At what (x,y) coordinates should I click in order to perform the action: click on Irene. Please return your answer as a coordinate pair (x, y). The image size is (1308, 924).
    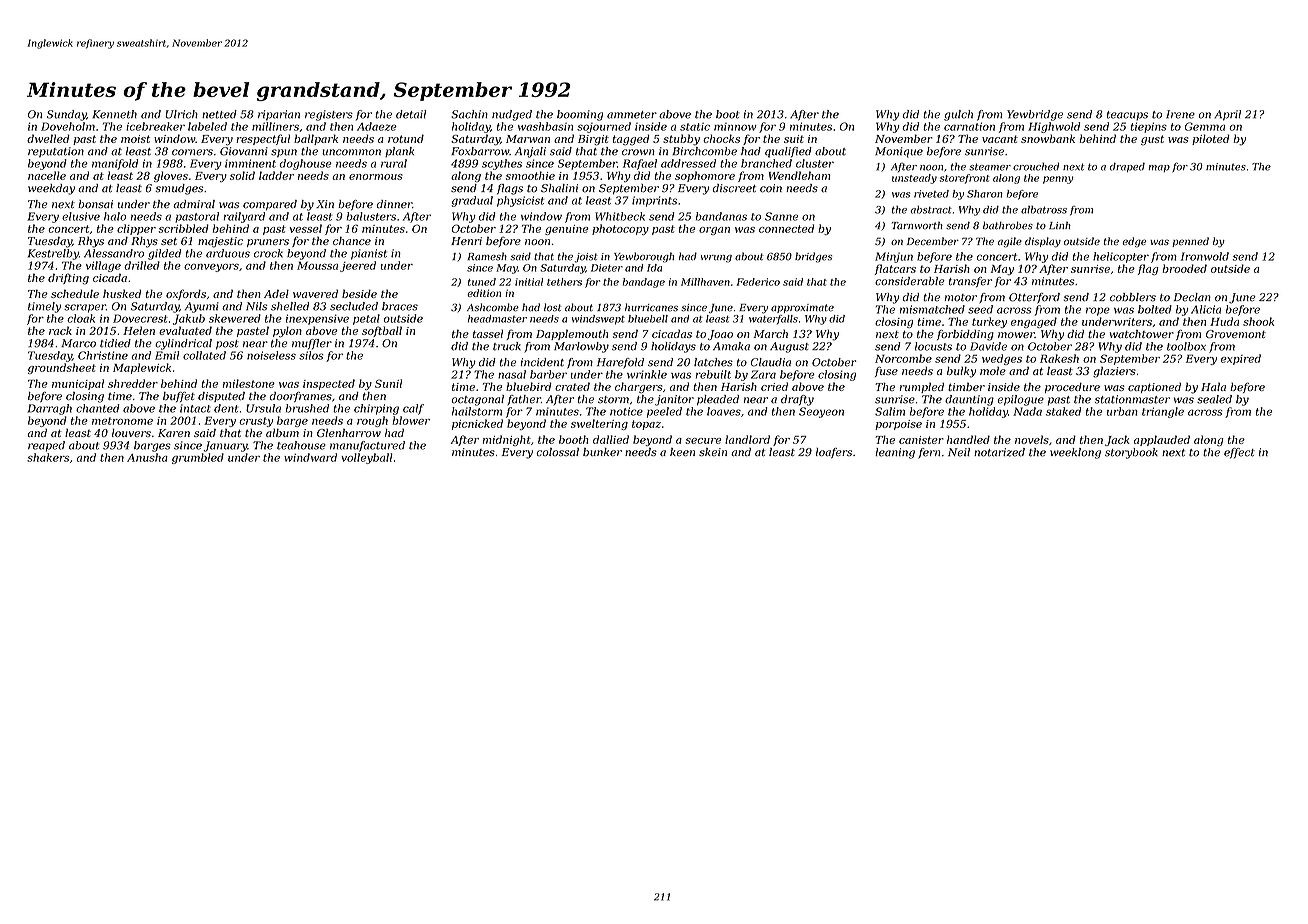
    Looking at the image, I should click on (1180, 114).
